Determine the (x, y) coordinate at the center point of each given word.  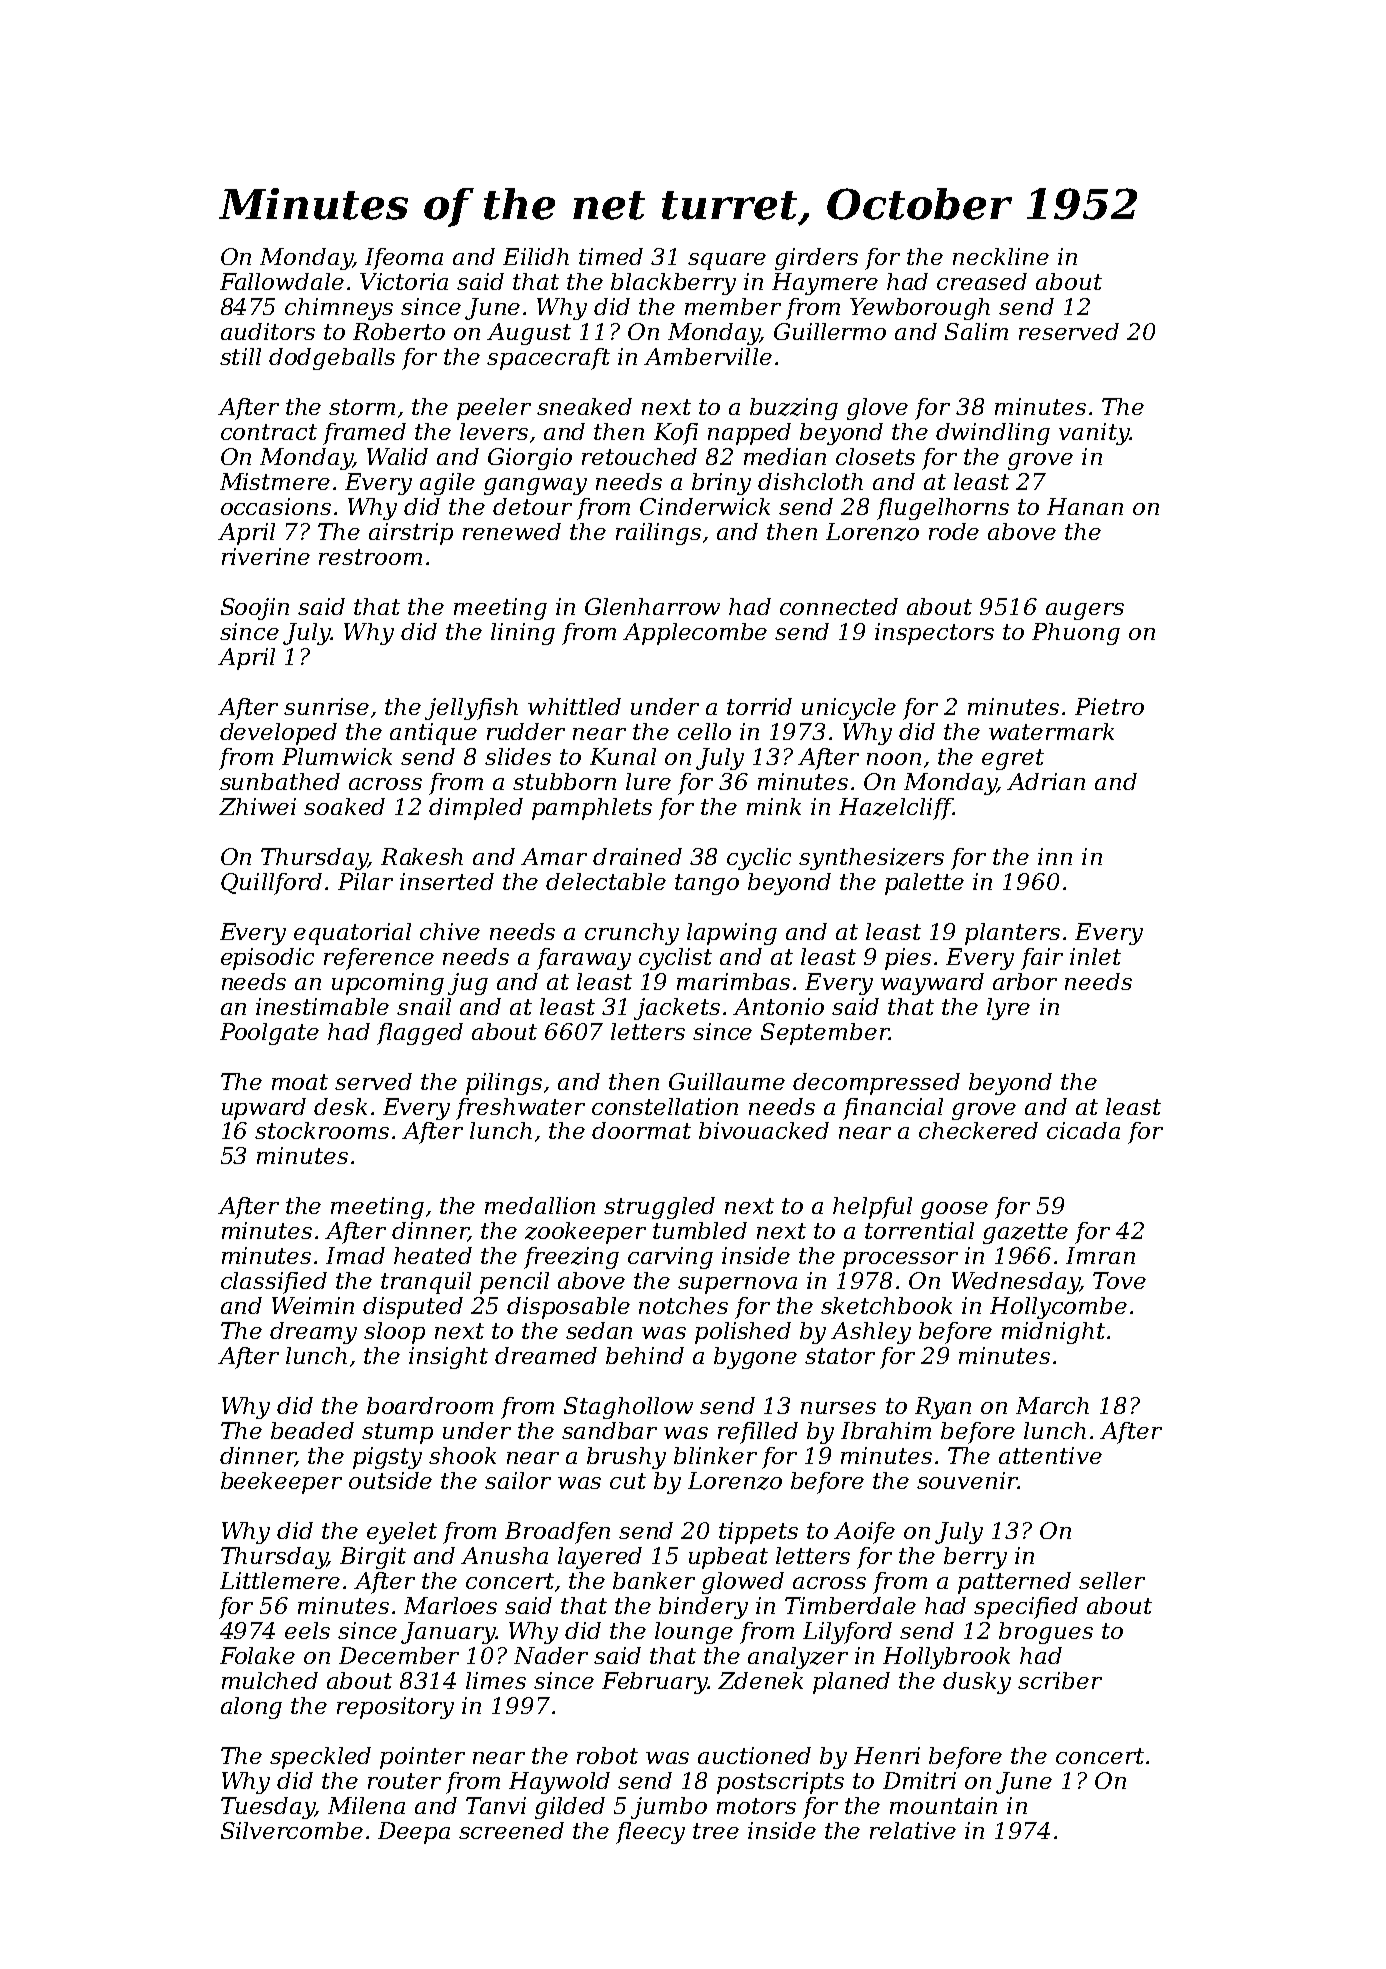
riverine (266, 556)
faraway (584, 959)
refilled (758, 1433)
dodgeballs (332, 359)
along (251, 1708)
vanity (1094, 434)
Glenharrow (652, 606)
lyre (1008, 1009)
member (733, 306)
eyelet (402, 1533)
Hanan (1085, 506)
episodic (267, 959)
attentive (1050, 1455)
